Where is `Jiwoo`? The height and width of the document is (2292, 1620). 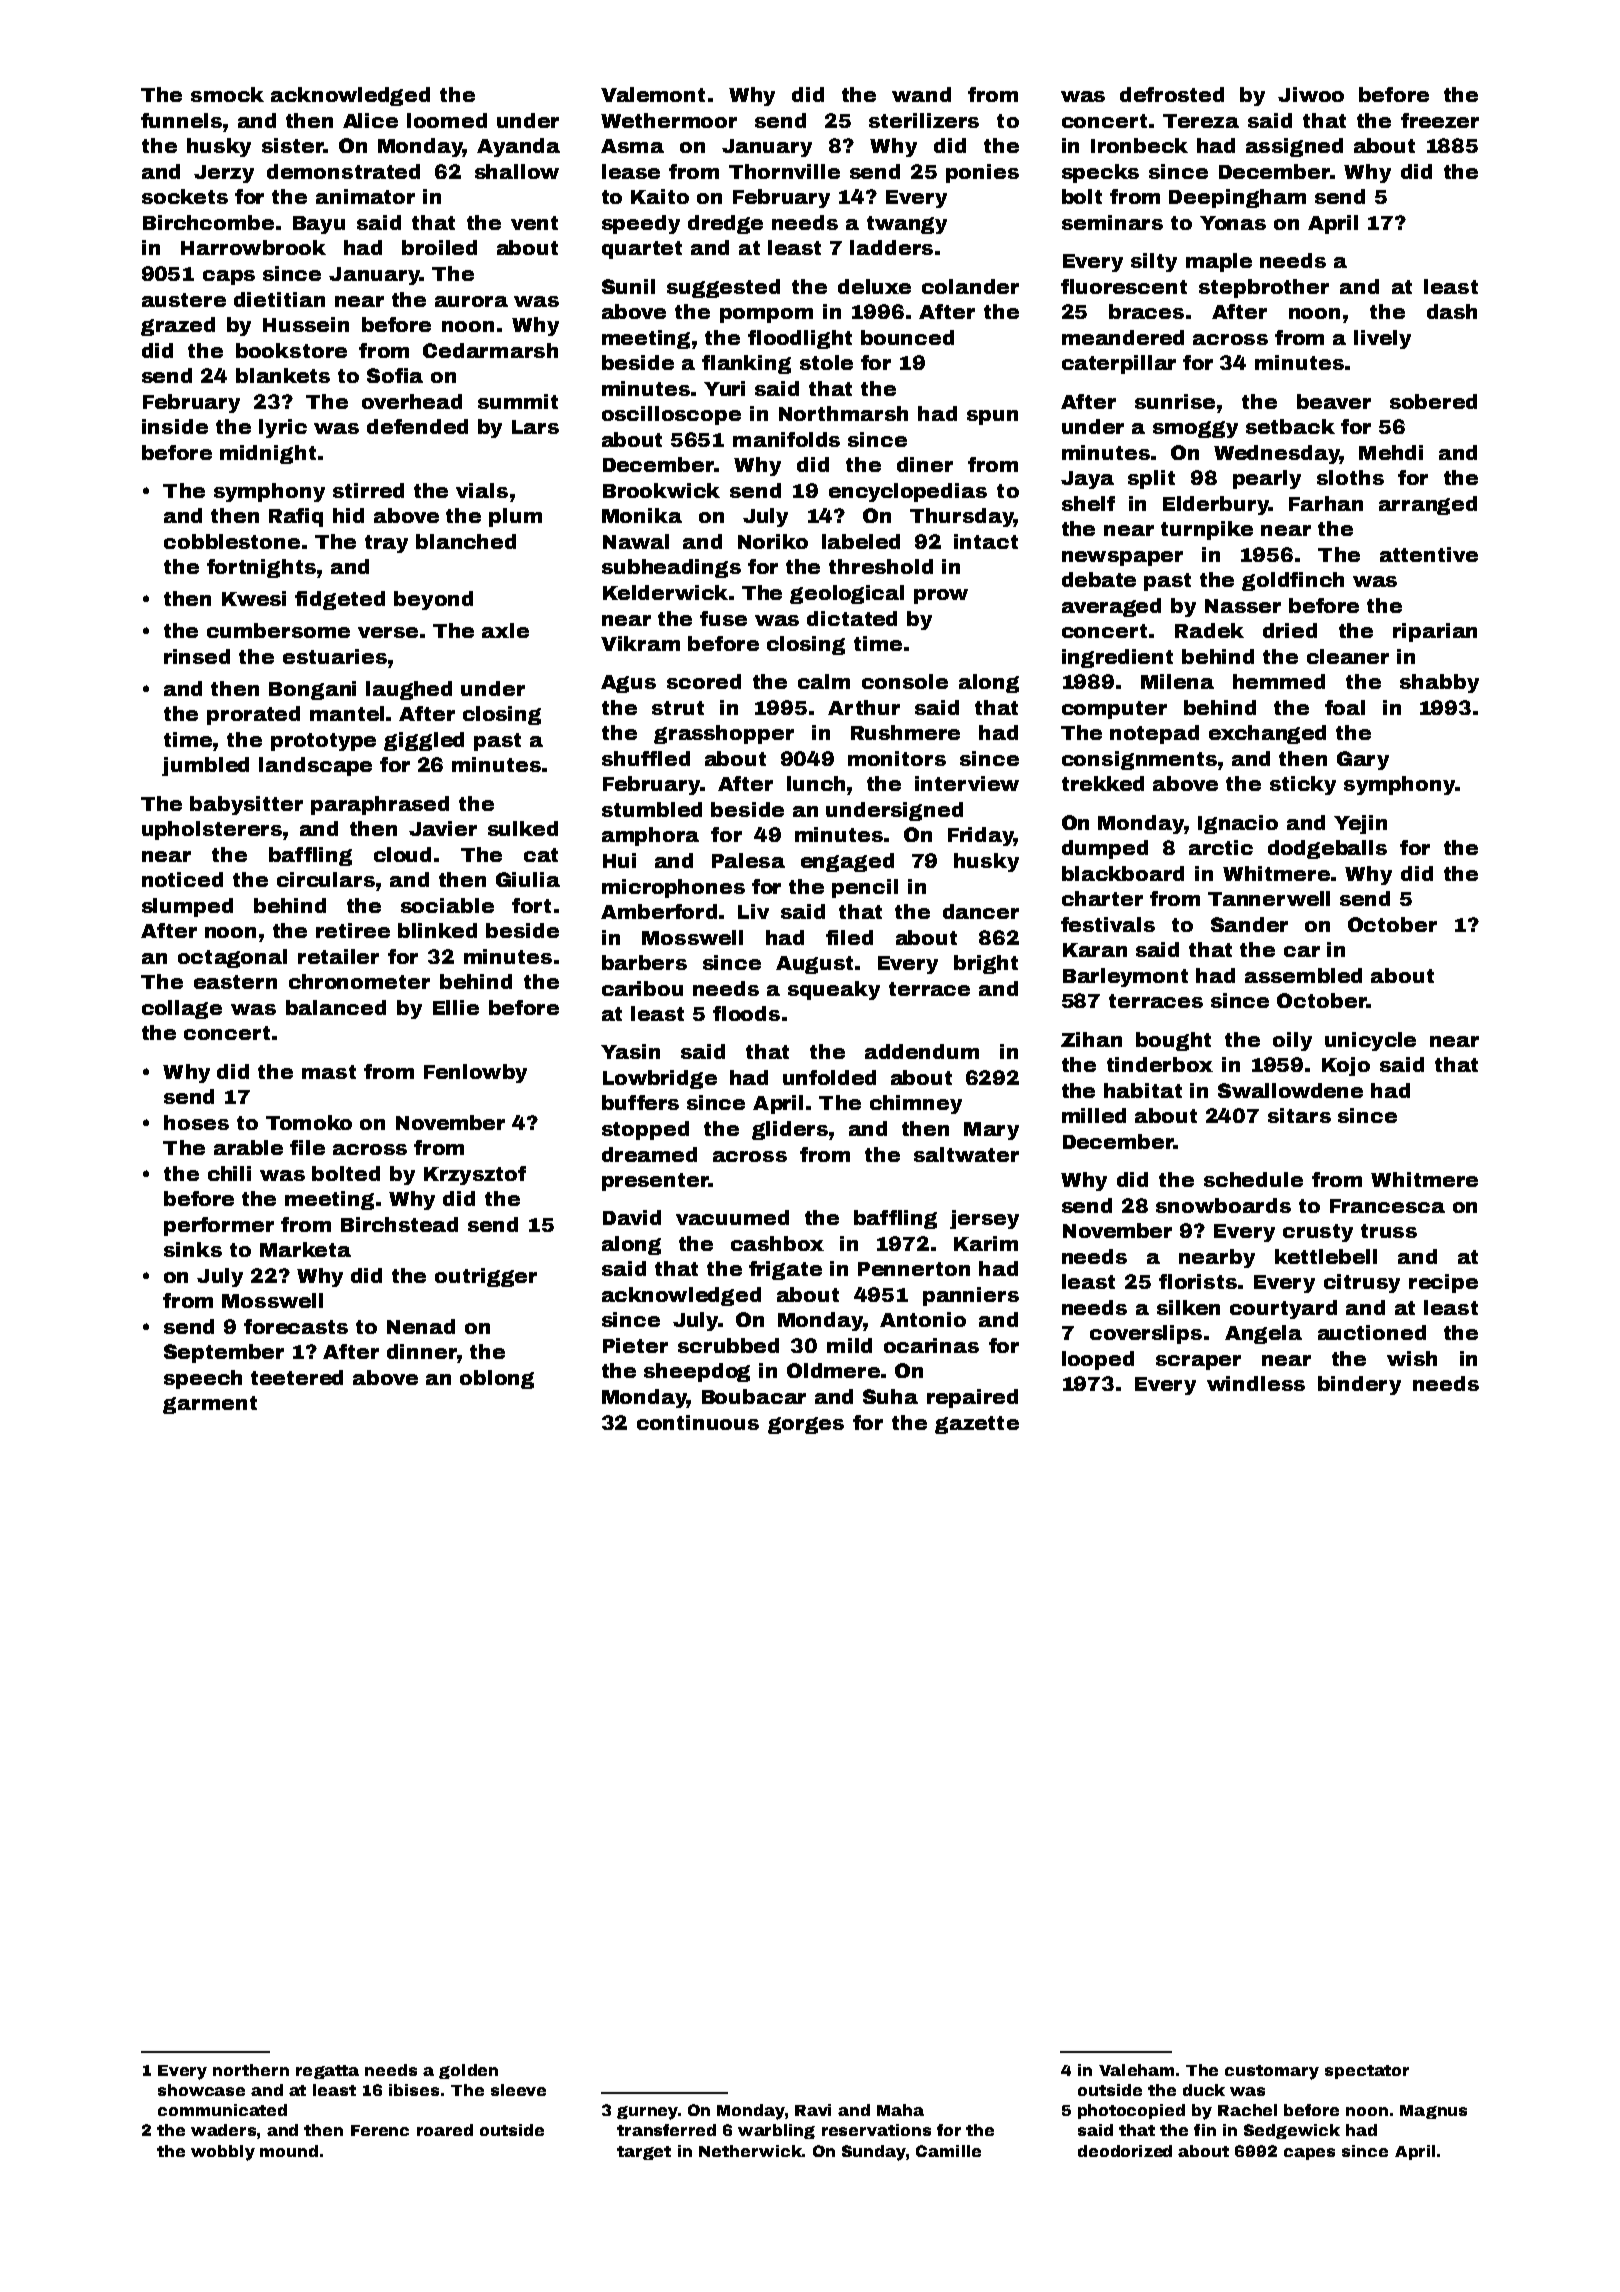 Jiwoo is located at coordinates (1311, 94).
